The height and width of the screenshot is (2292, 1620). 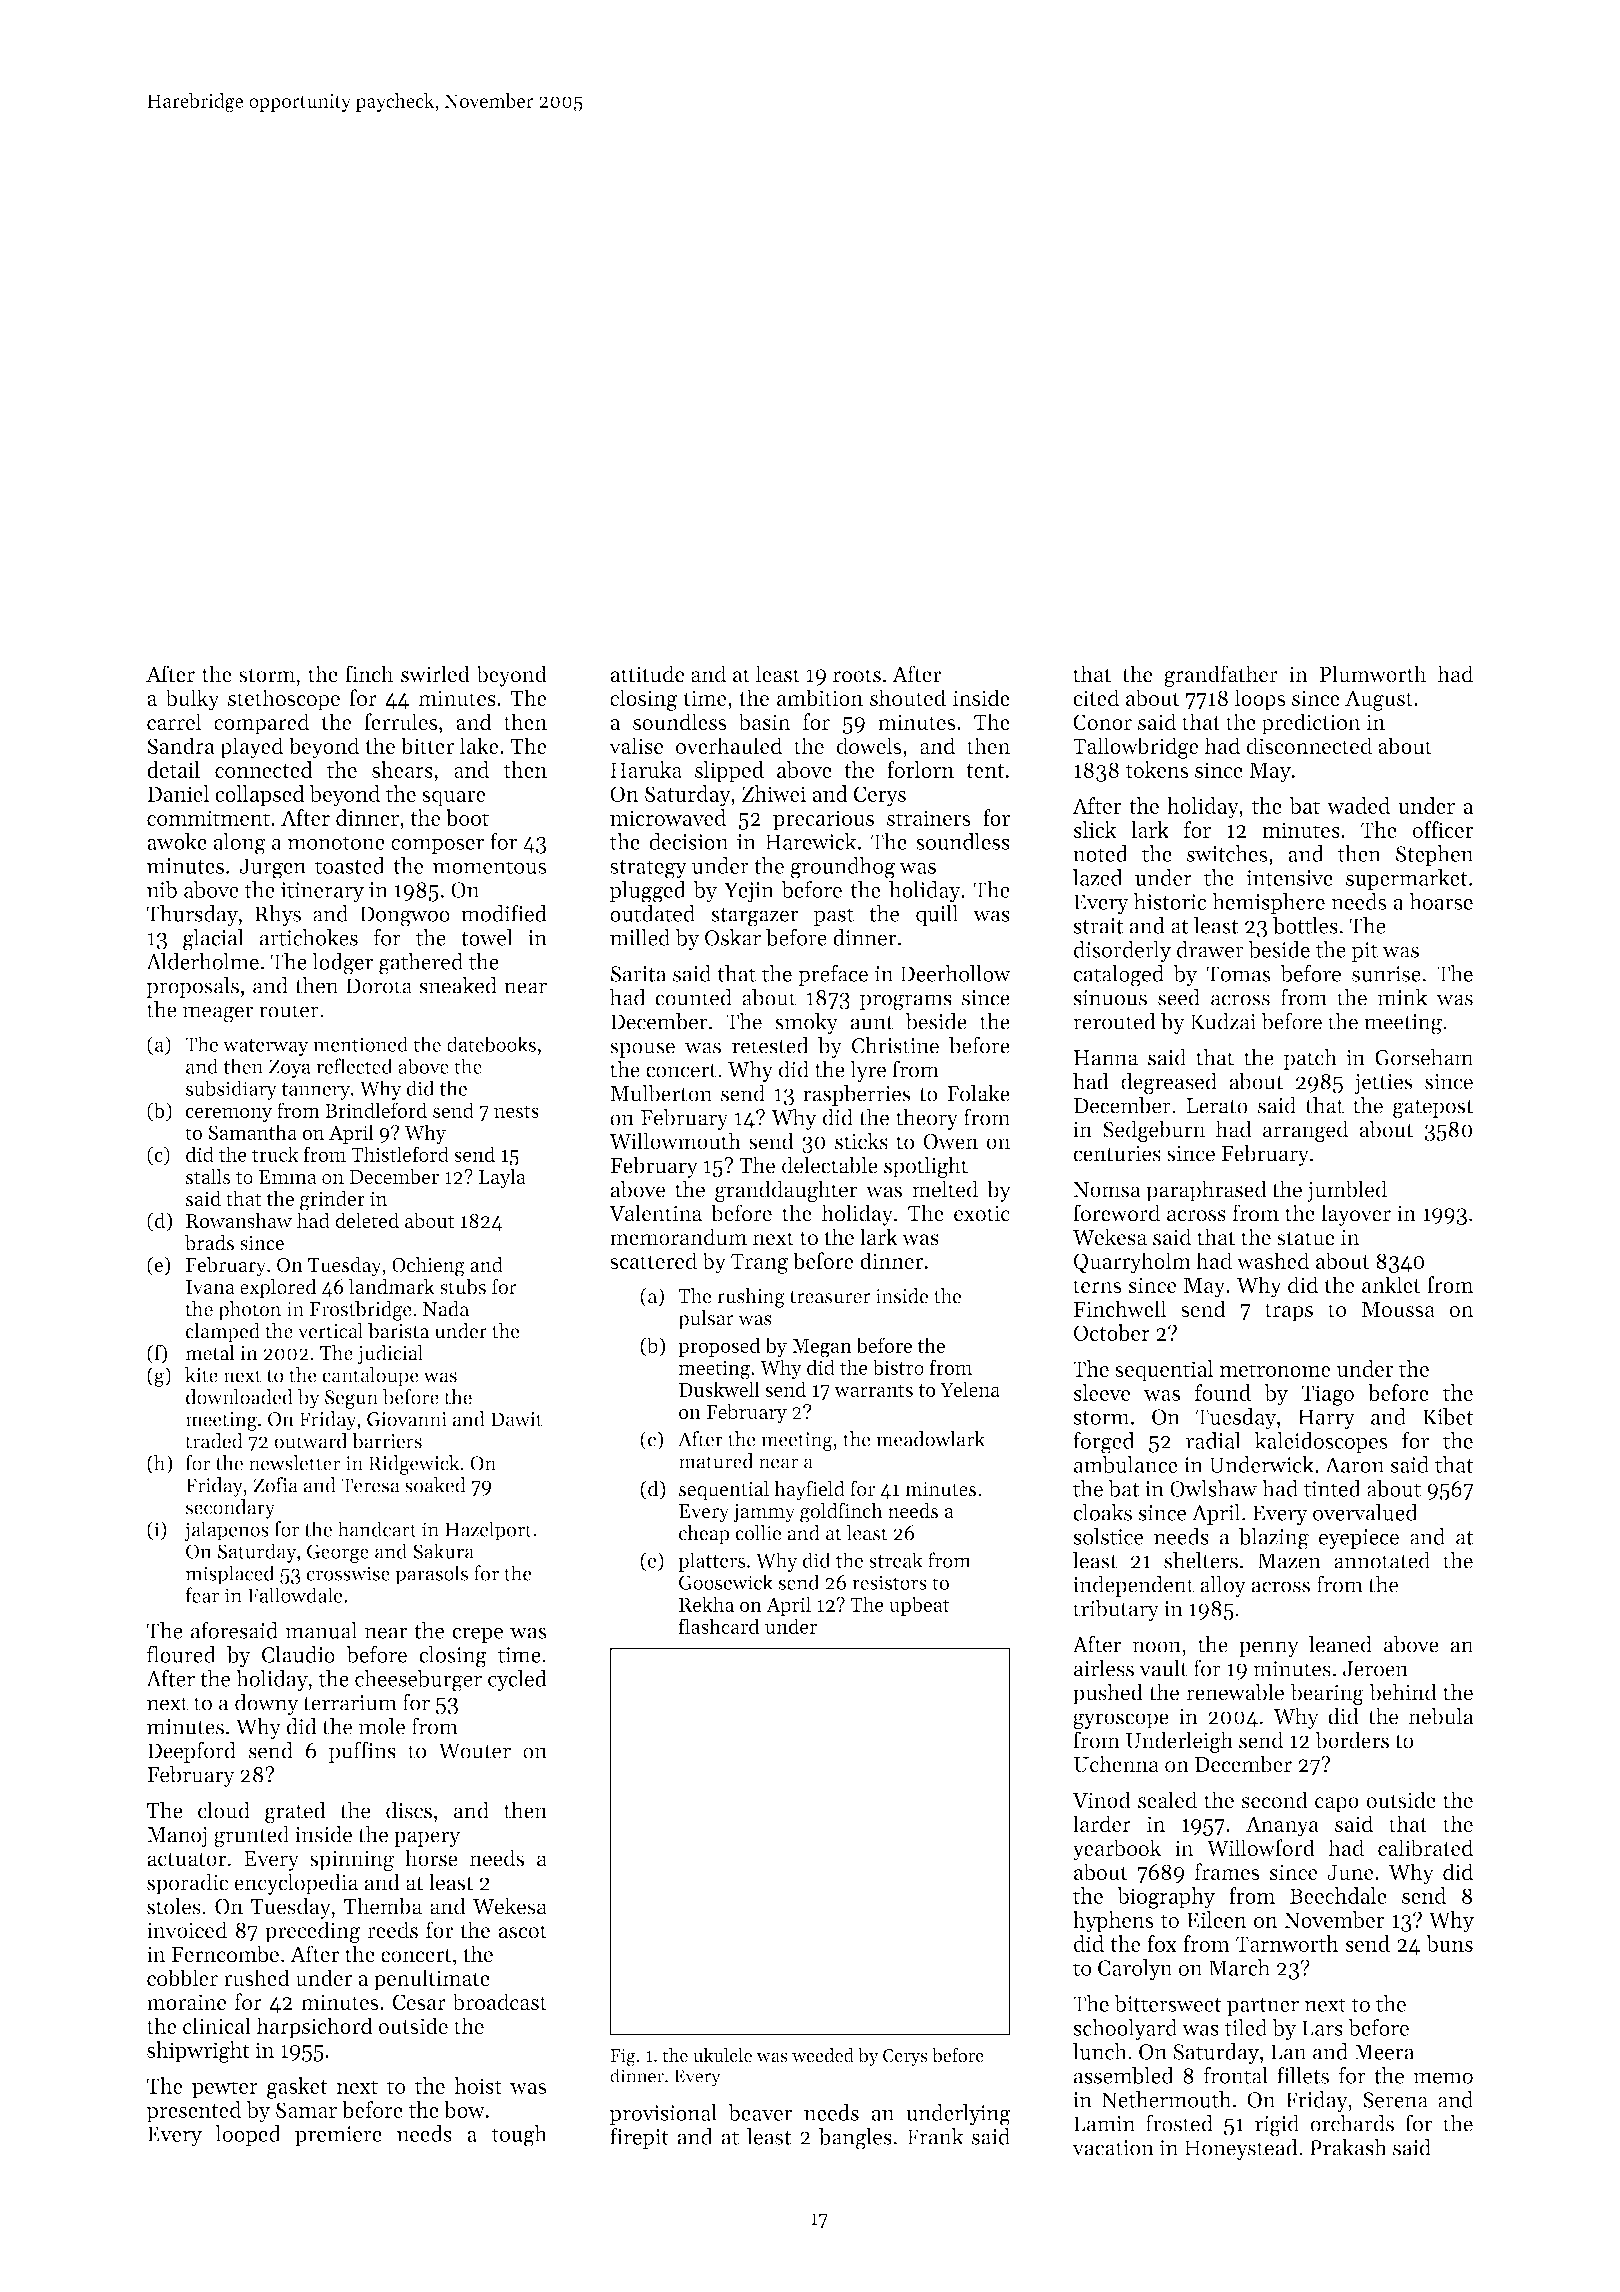 I want to click on firepit, so click(x=639, y=2138).
